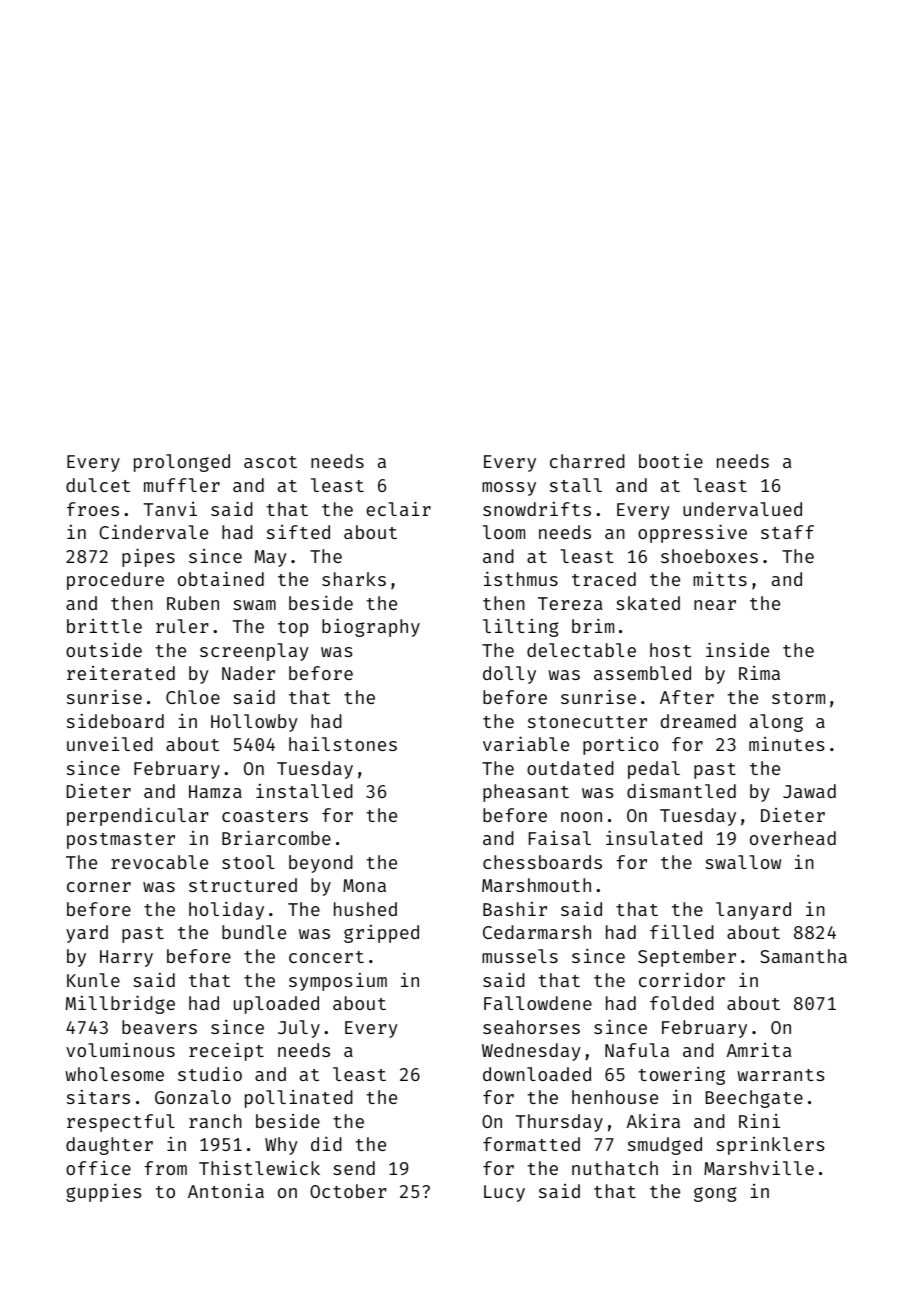  What do you see at coordinates (248, 673) in the image?
I see `Nader` at bounding box center [248, 673].
